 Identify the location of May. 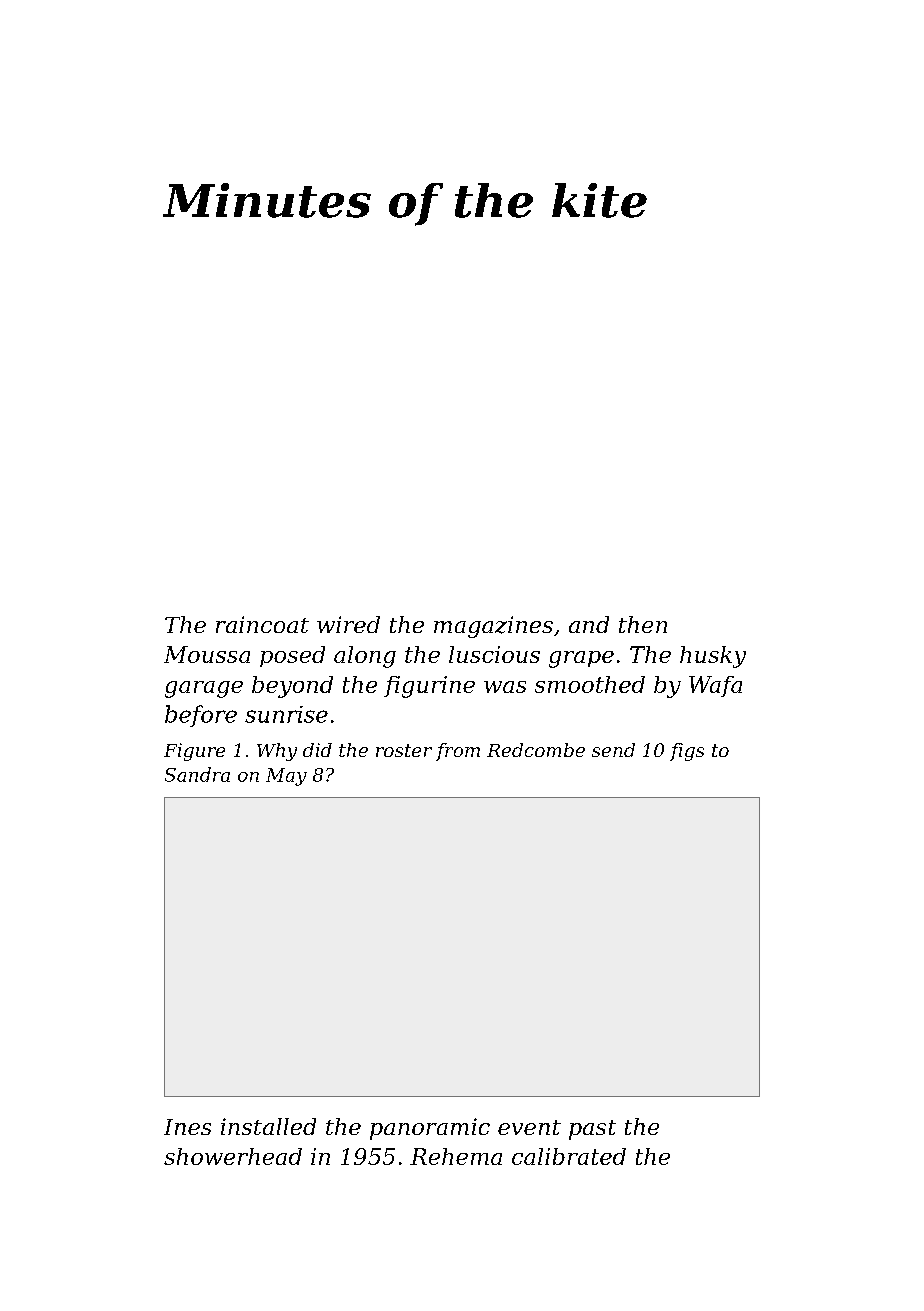
(286, 777).
